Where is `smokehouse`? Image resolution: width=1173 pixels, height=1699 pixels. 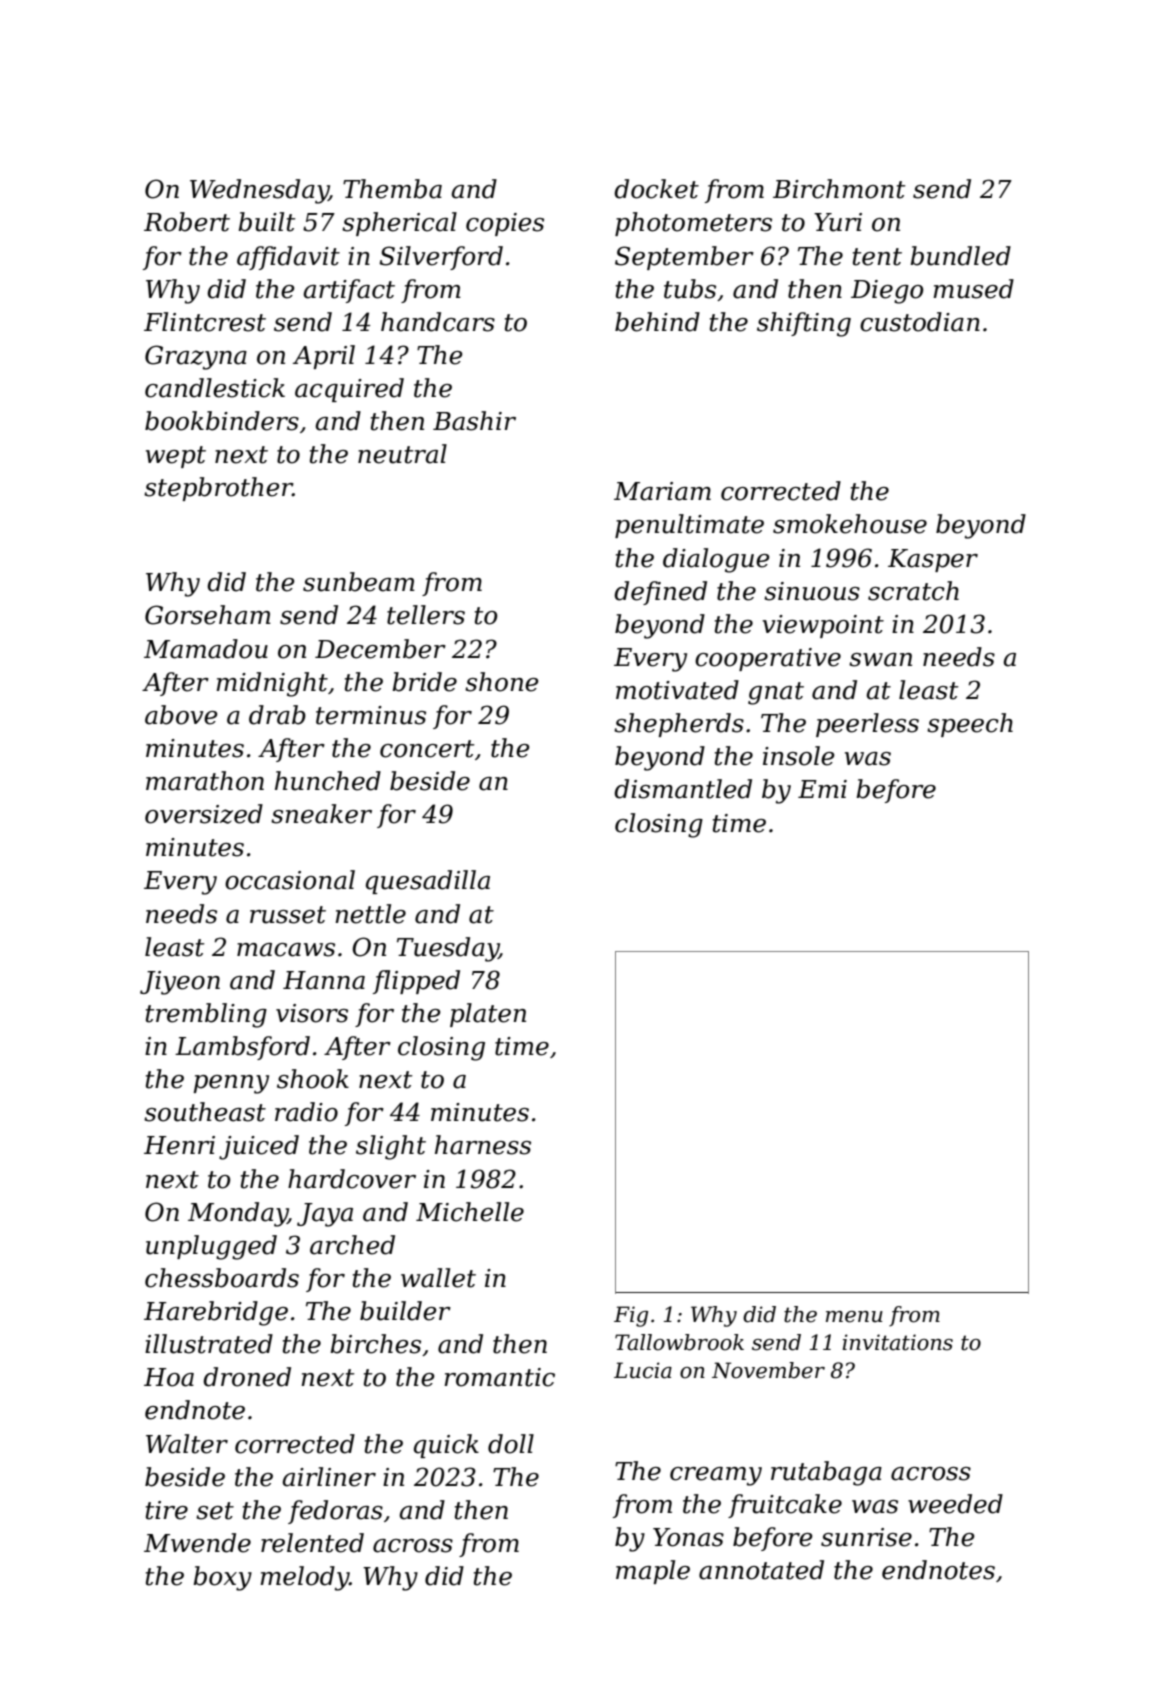
smokehouse is located at coordinates (850, 524).
